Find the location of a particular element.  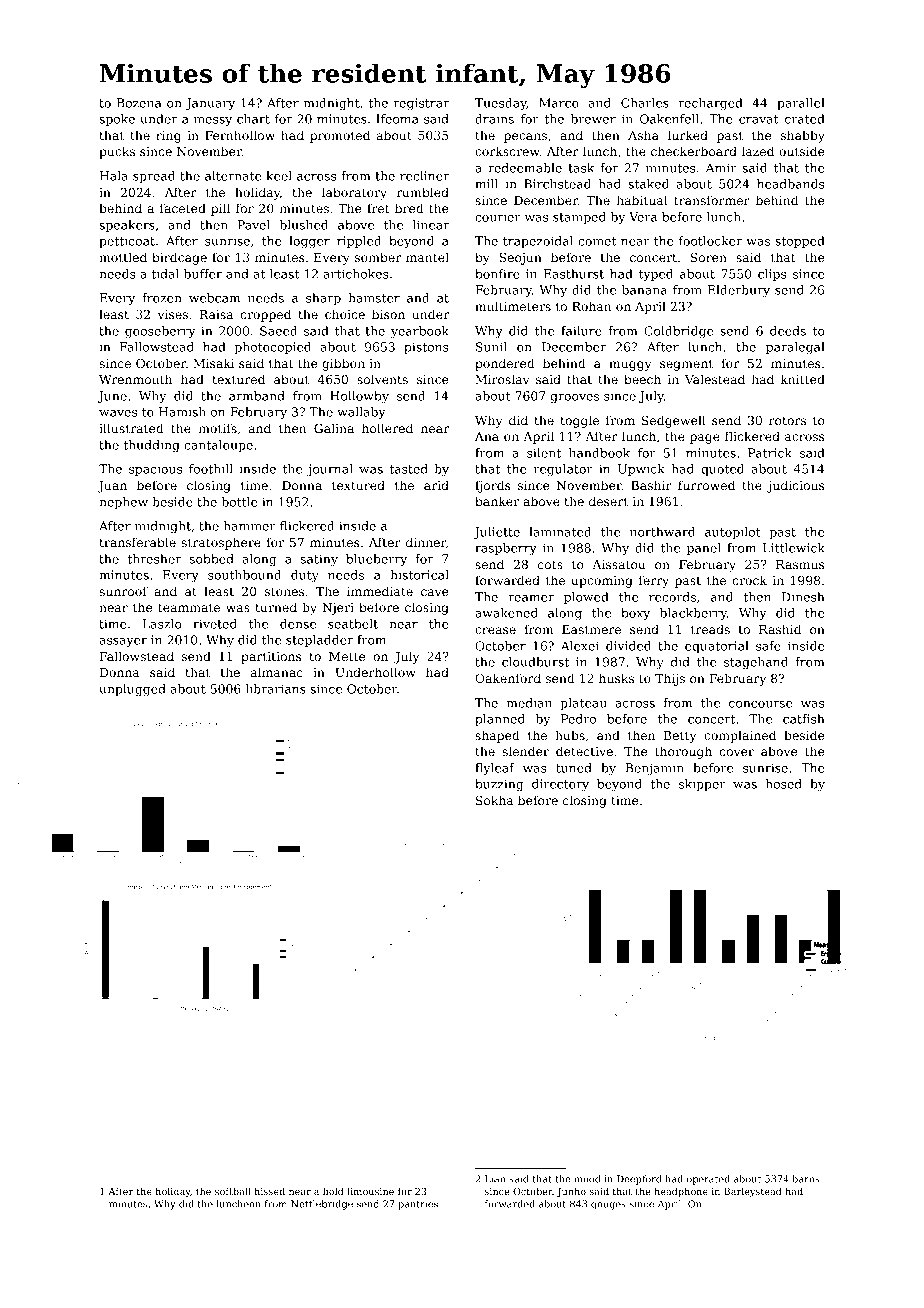

concourse is located at coordinates (760, 704).
